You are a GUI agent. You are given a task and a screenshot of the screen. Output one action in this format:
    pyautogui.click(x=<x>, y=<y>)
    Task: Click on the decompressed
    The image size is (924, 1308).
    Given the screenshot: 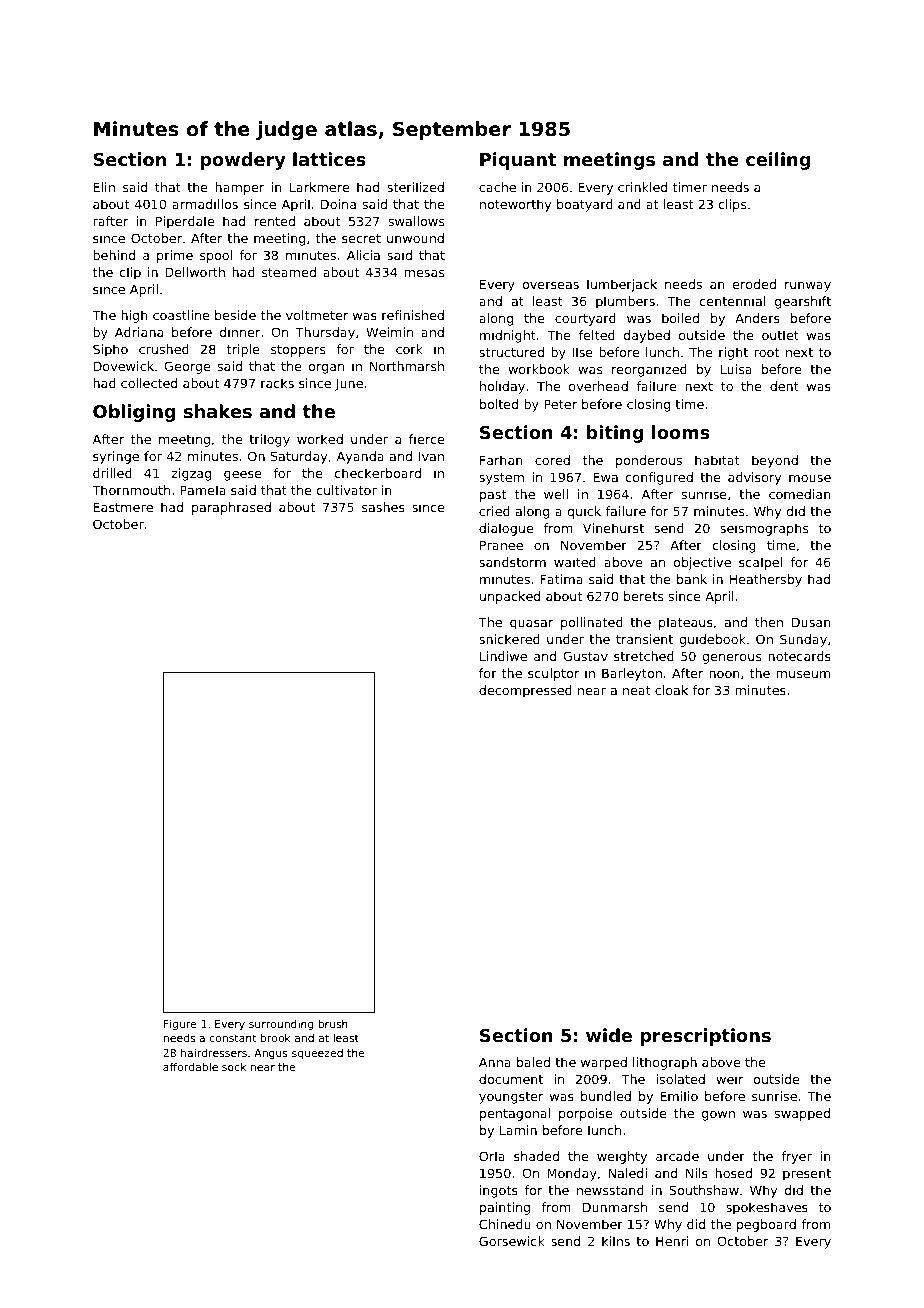 What is the action you would take?
    pyautogui.click(x=525, y=691)
